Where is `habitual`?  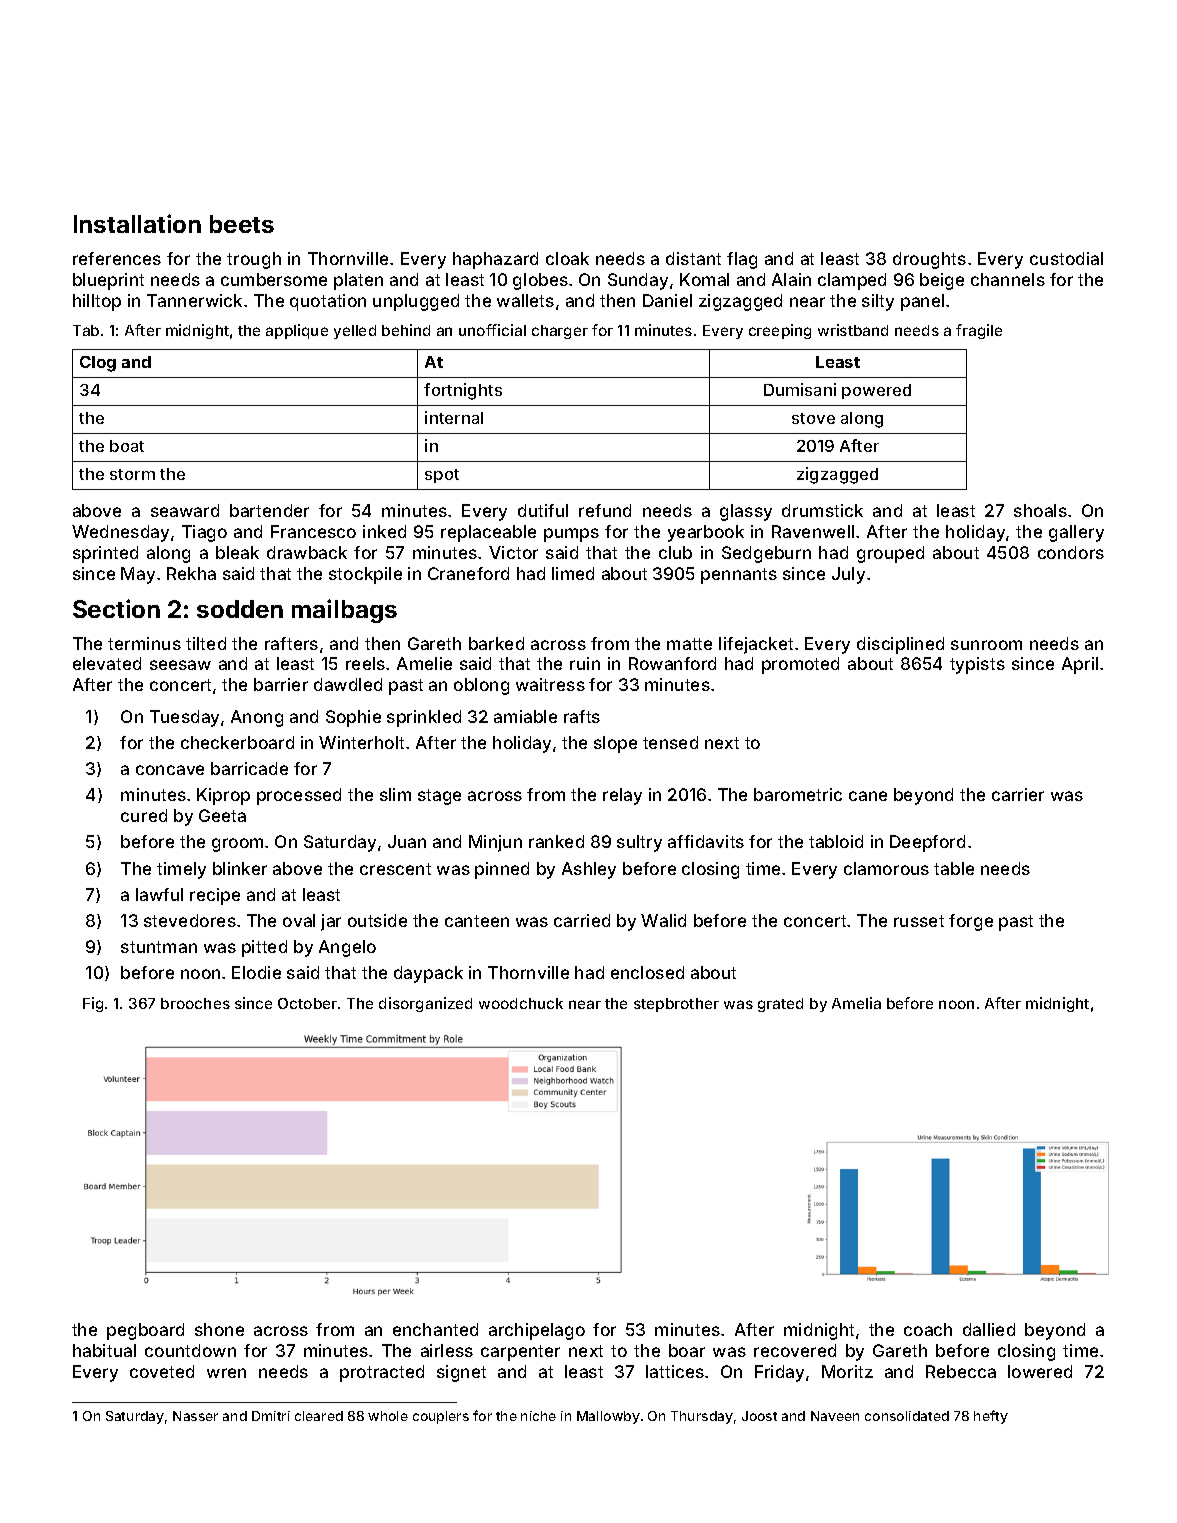
habitual is located at coordinates (104, 1350).
